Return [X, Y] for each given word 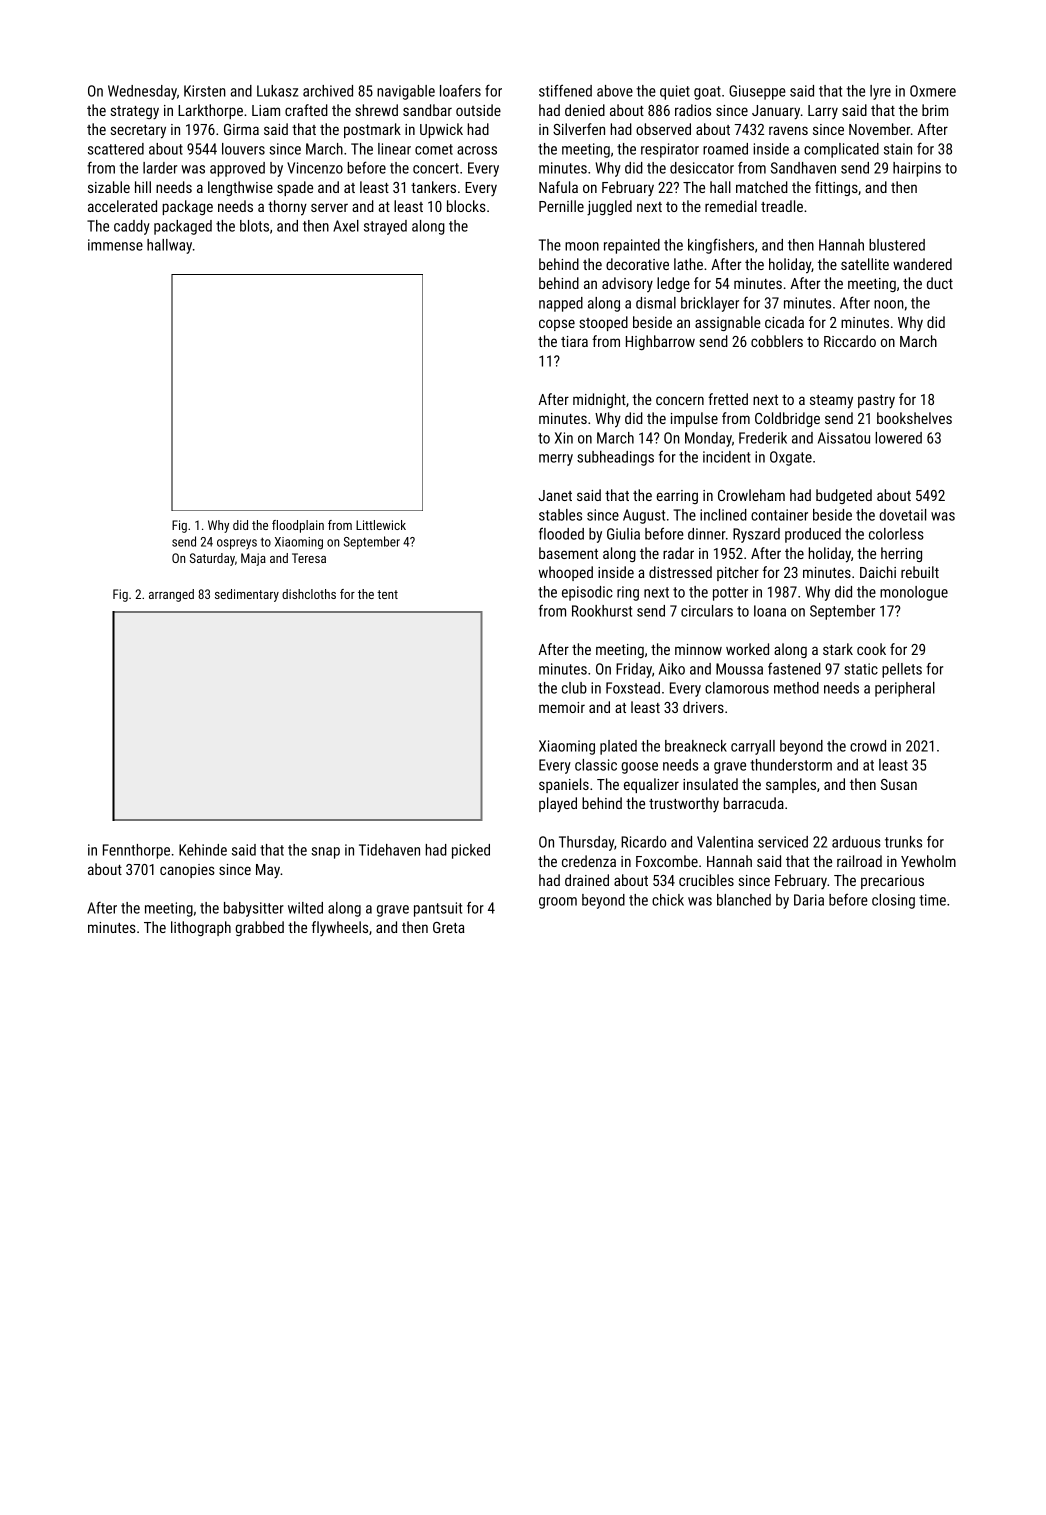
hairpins [917, 169]
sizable [109, 187]
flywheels [340, 928]
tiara [574, 341]
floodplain [298, 526]
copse [557, 325]
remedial [731, 206]
